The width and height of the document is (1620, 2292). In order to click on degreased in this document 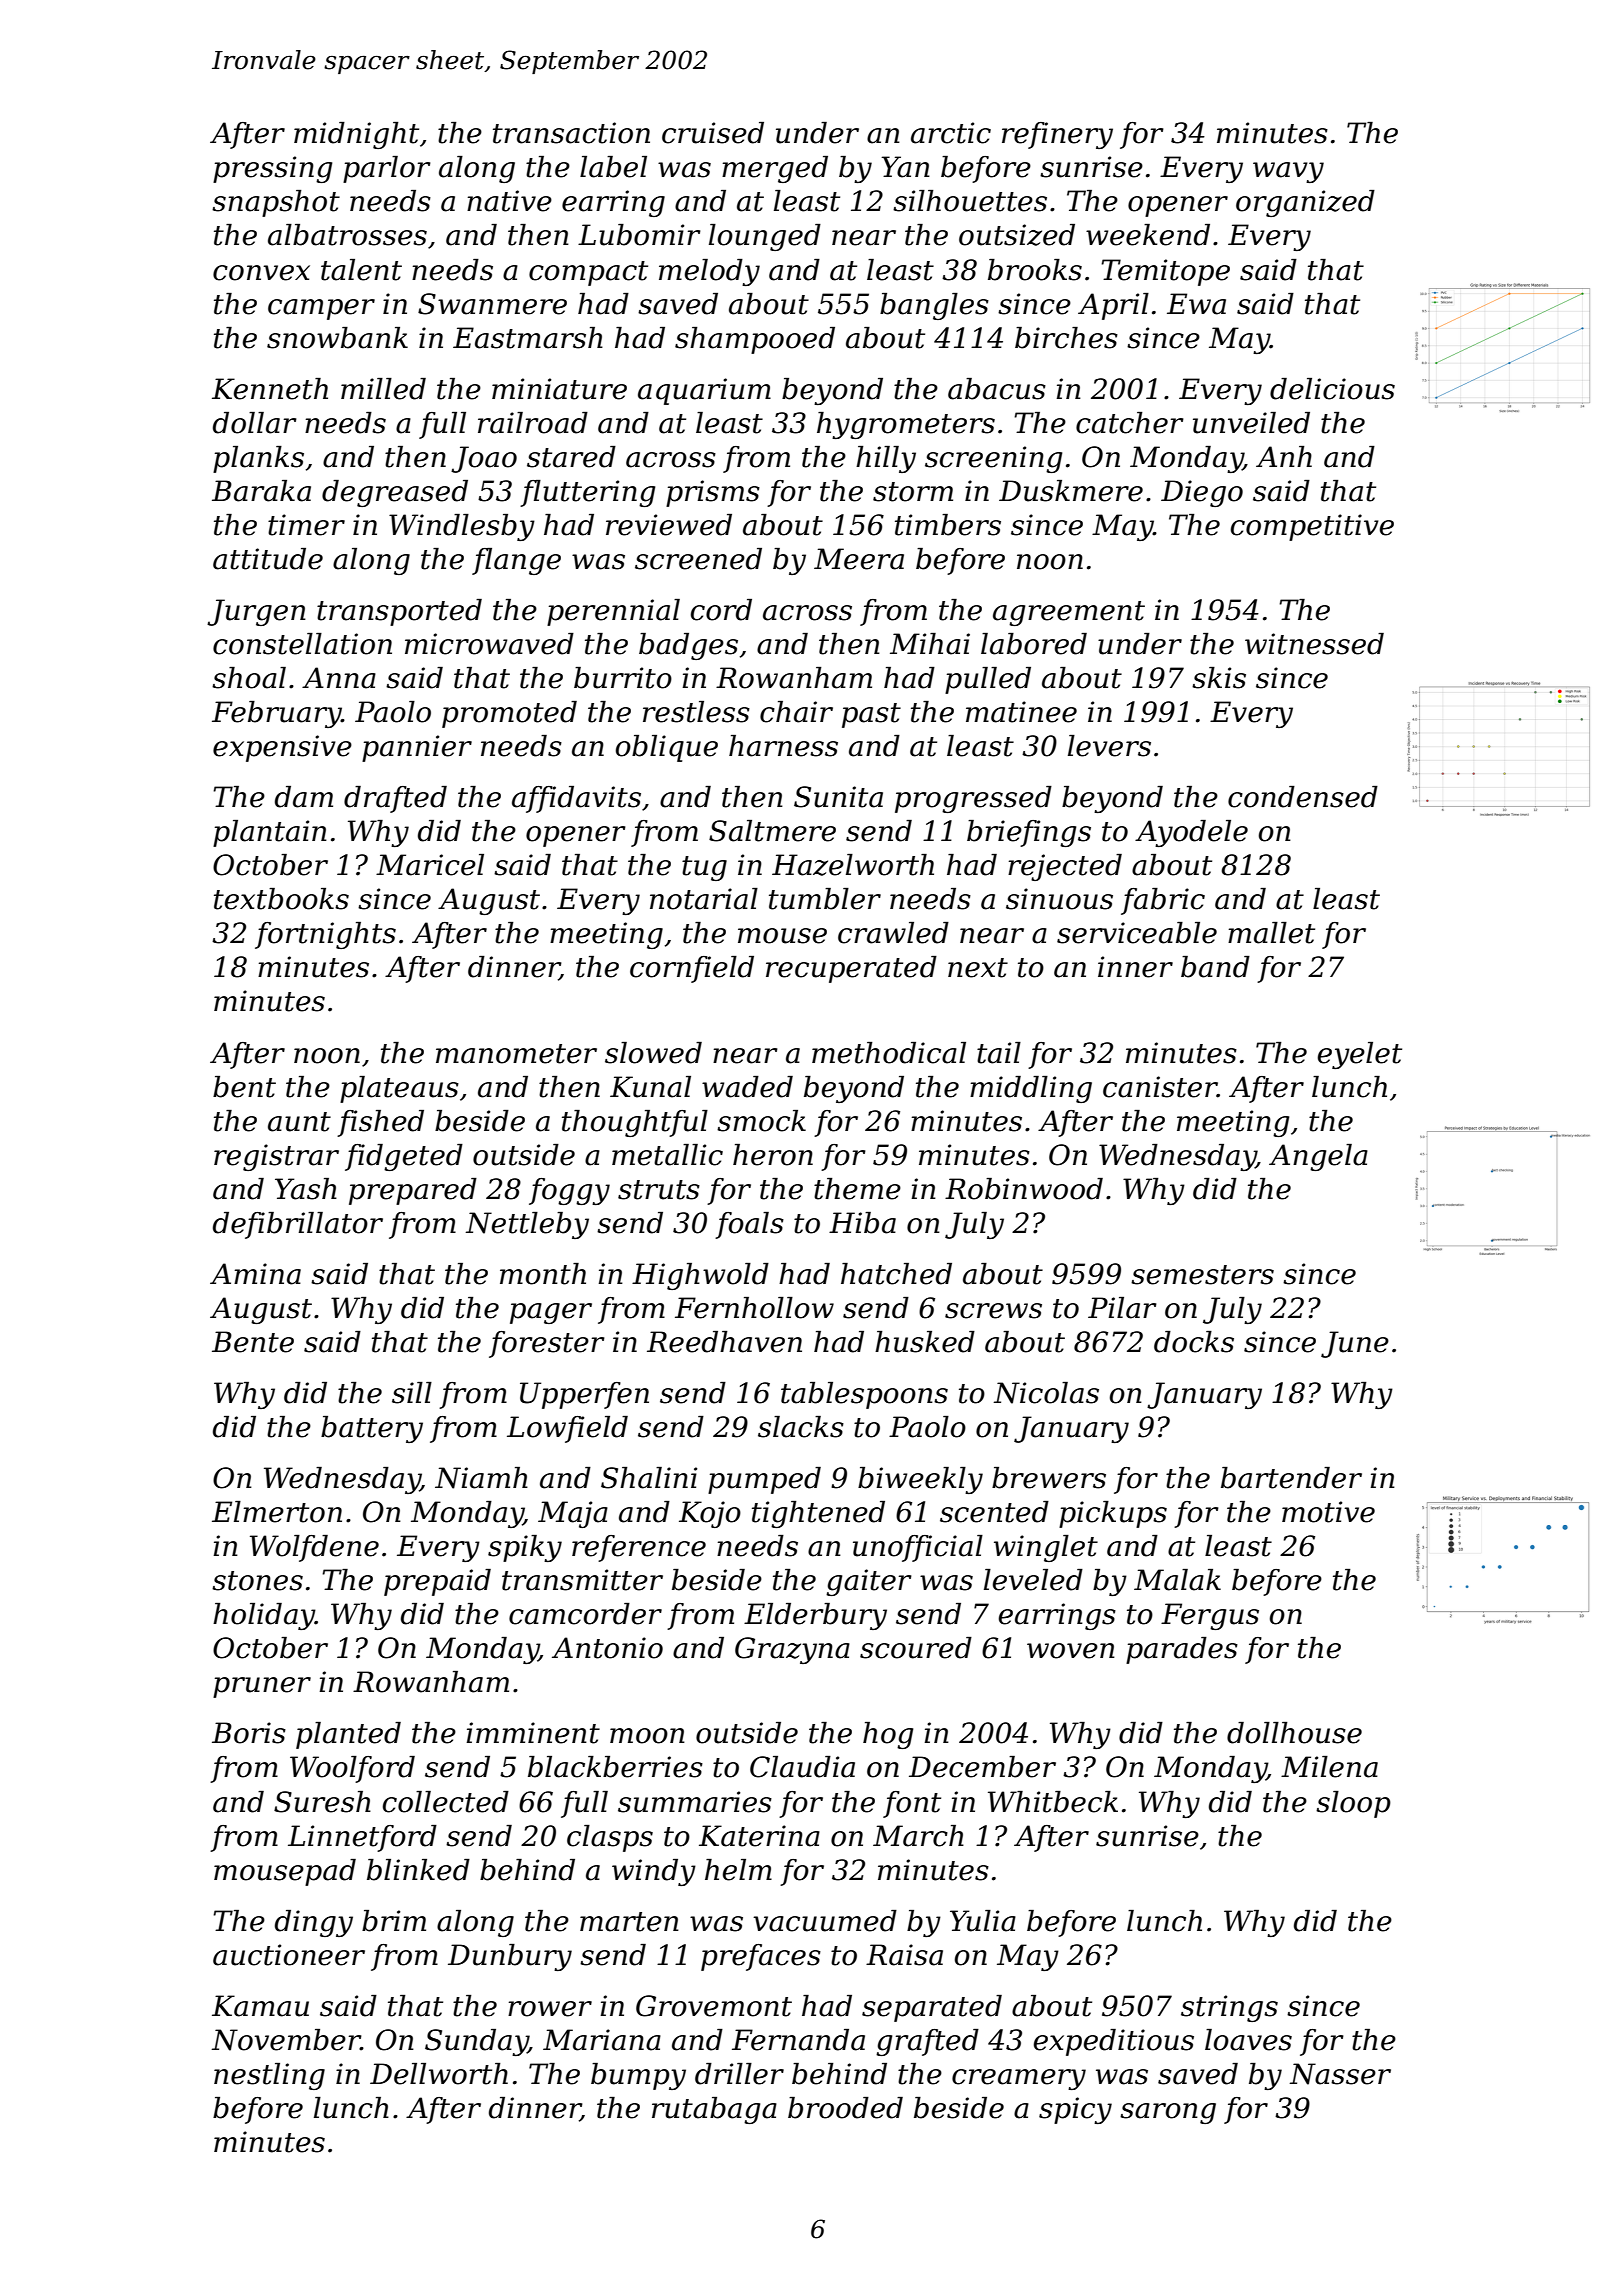, I will do `click(395, 493)`.
